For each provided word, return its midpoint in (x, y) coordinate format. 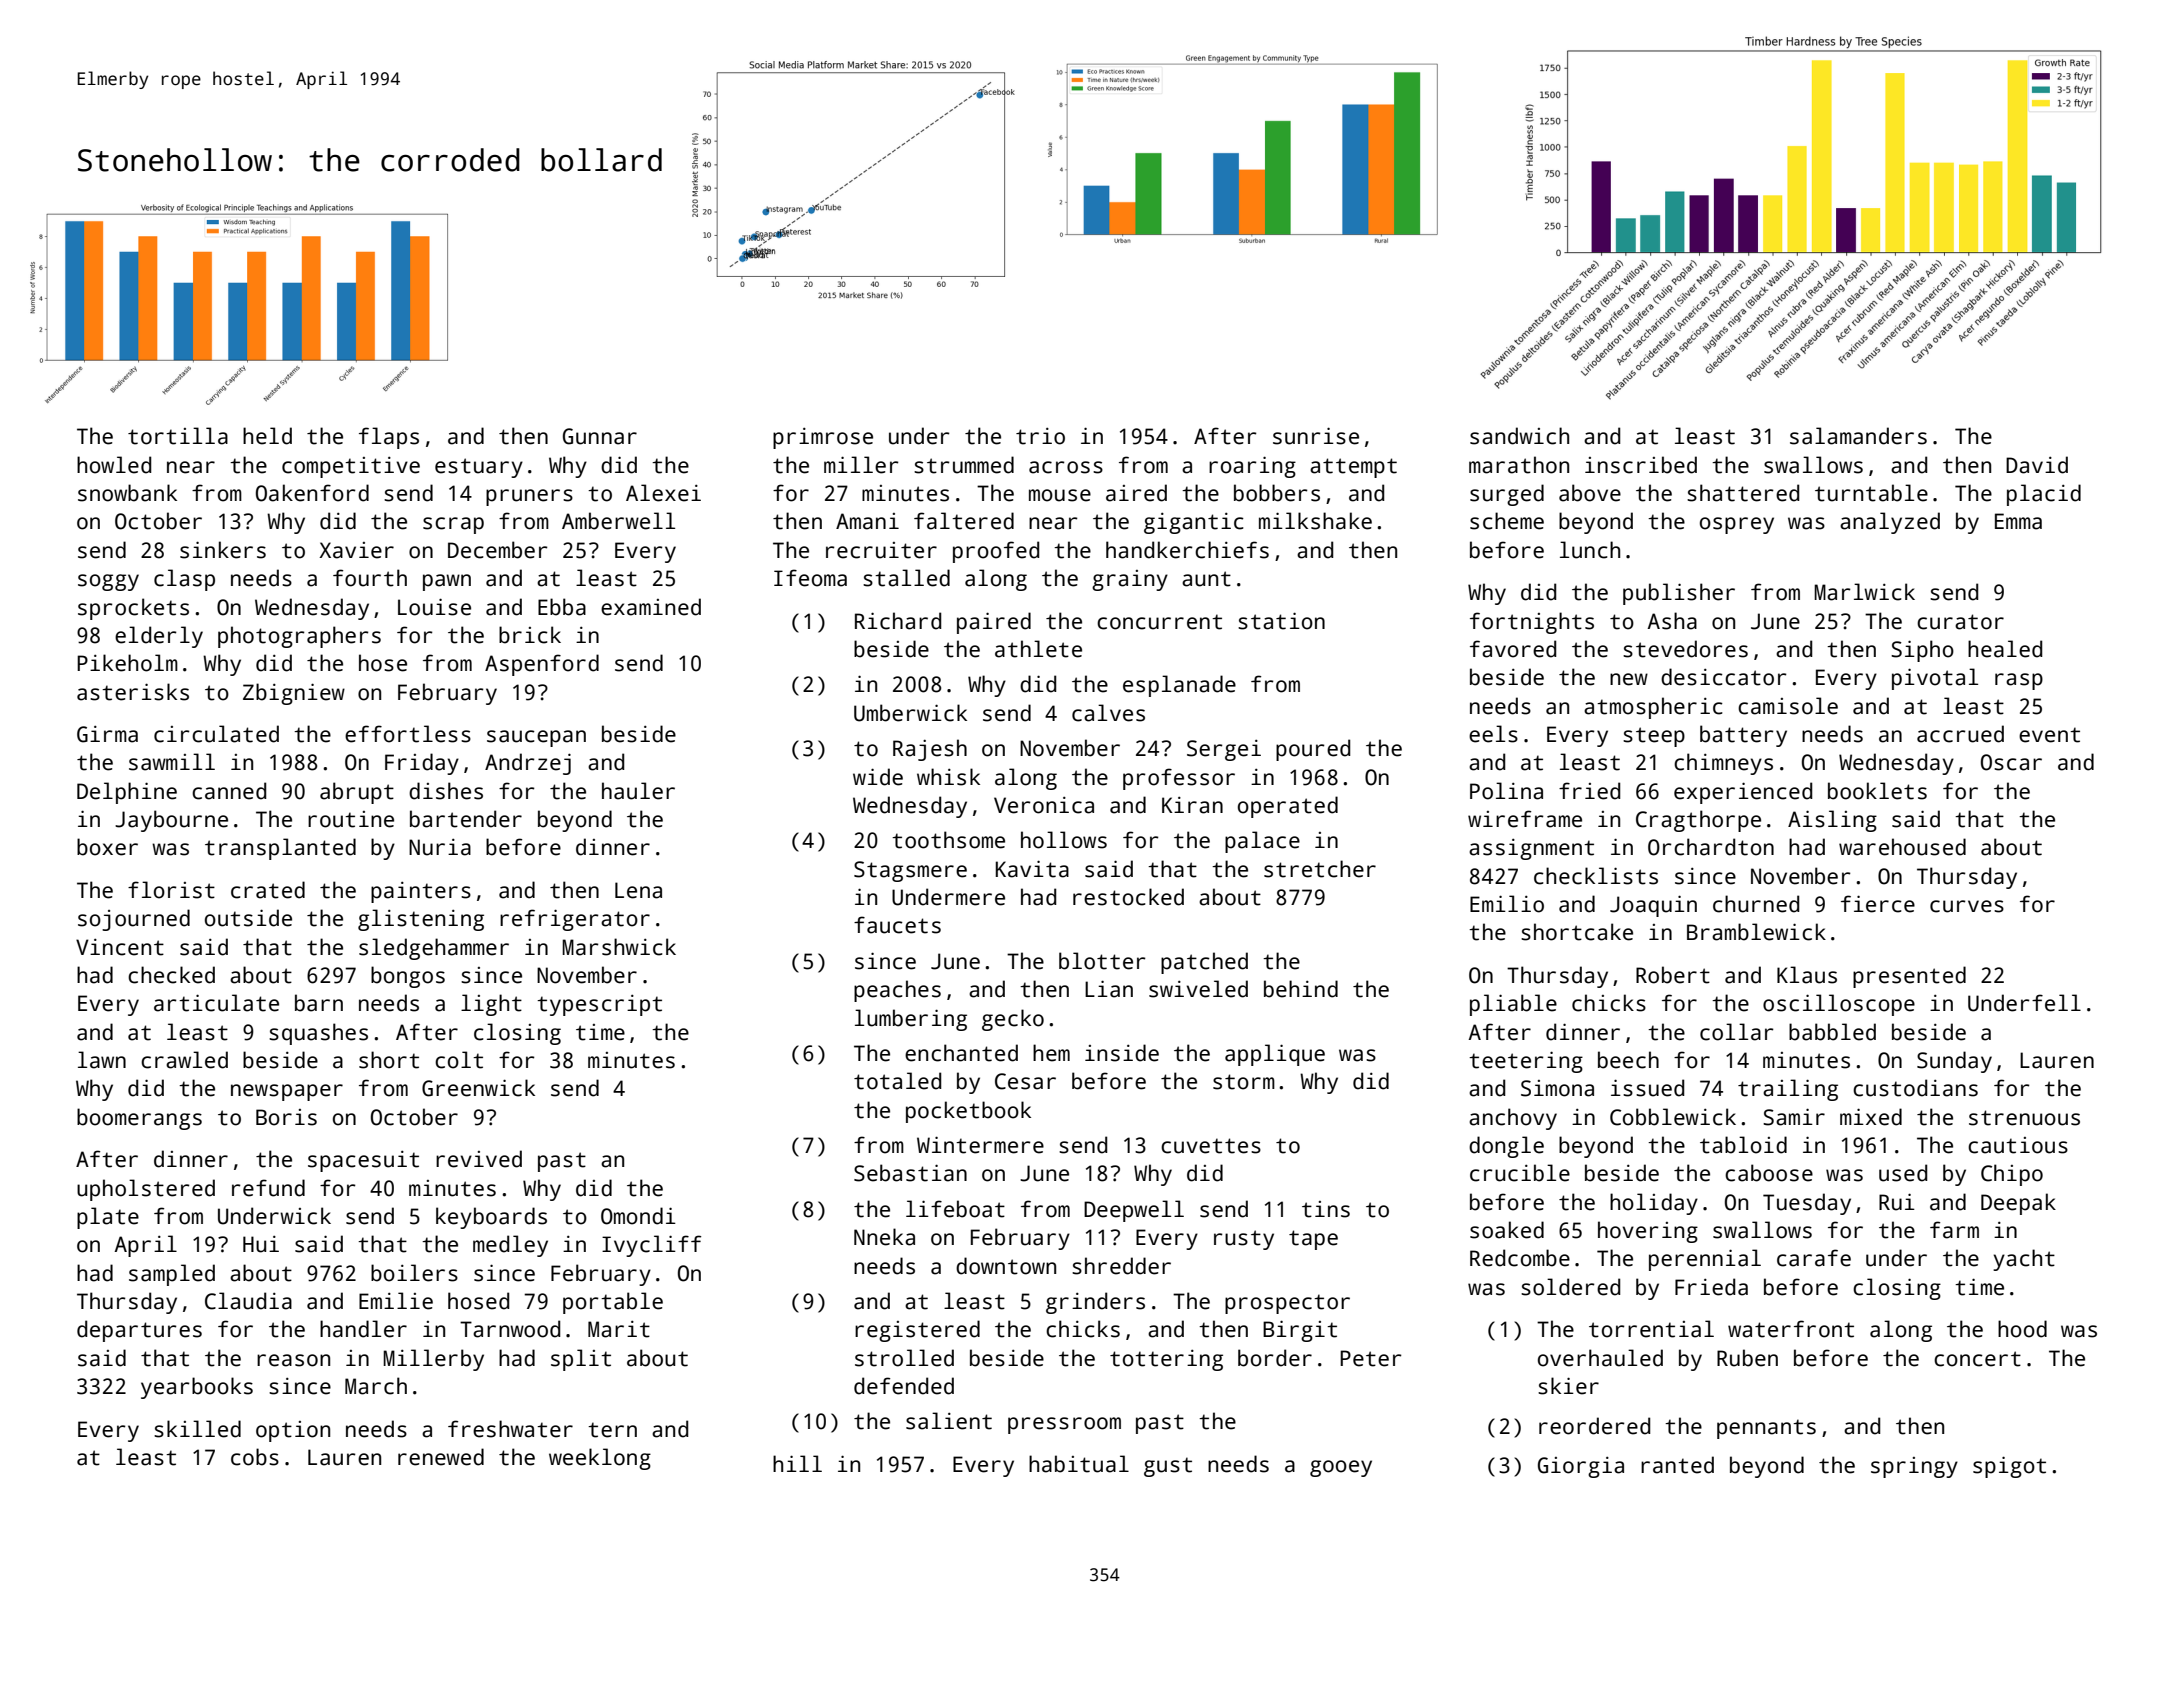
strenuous (2024, 1118)
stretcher (1320, 869)
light (491, 1005)
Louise (434, 607)
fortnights (1532, 623)
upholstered (146, 1190)
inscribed (1641, 465)
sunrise (1316, 436)
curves (1967, 906)
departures (139, 1331)
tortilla (178, 436)
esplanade (1179, 686)
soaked (1507, 1230)
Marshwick (619, 947)
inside (1122, 1053)
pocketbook (968, 1112)
